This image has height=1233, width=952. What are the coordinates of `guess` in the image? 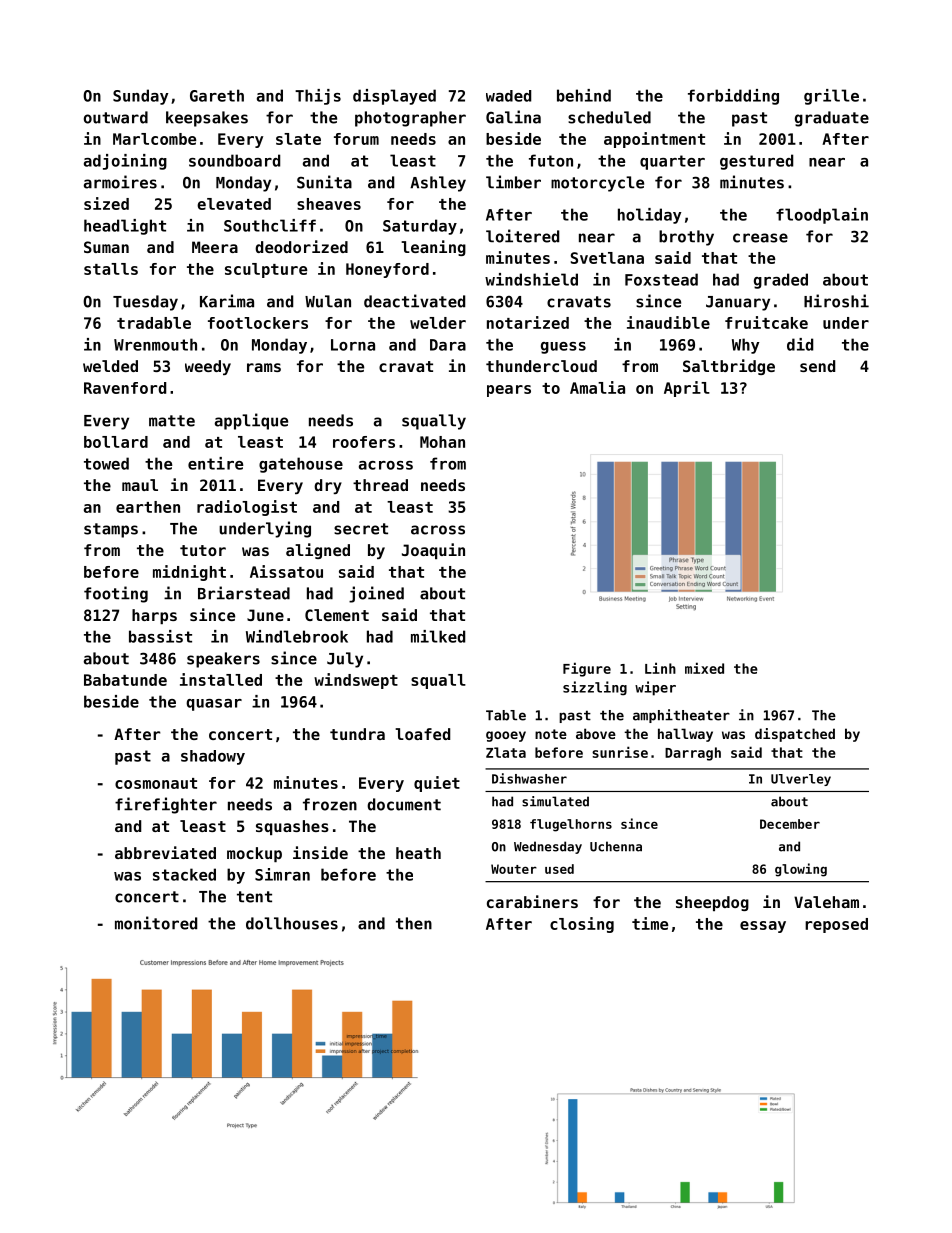 It's located at (563, 348).
